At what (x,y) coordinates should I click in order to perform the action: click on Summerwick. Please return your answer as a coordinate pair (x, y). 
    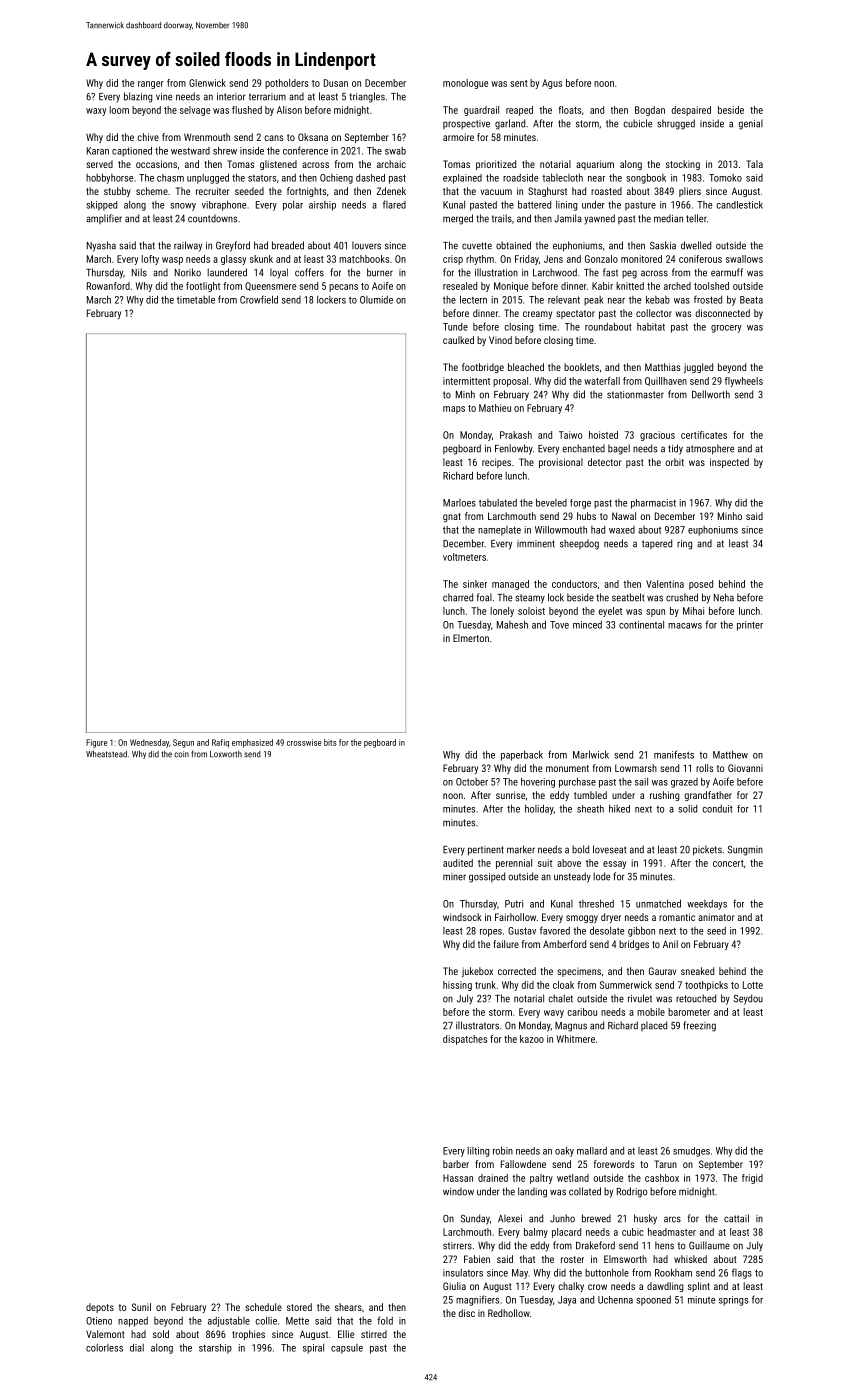
    Looking at the image, I should click on (626, 985).
